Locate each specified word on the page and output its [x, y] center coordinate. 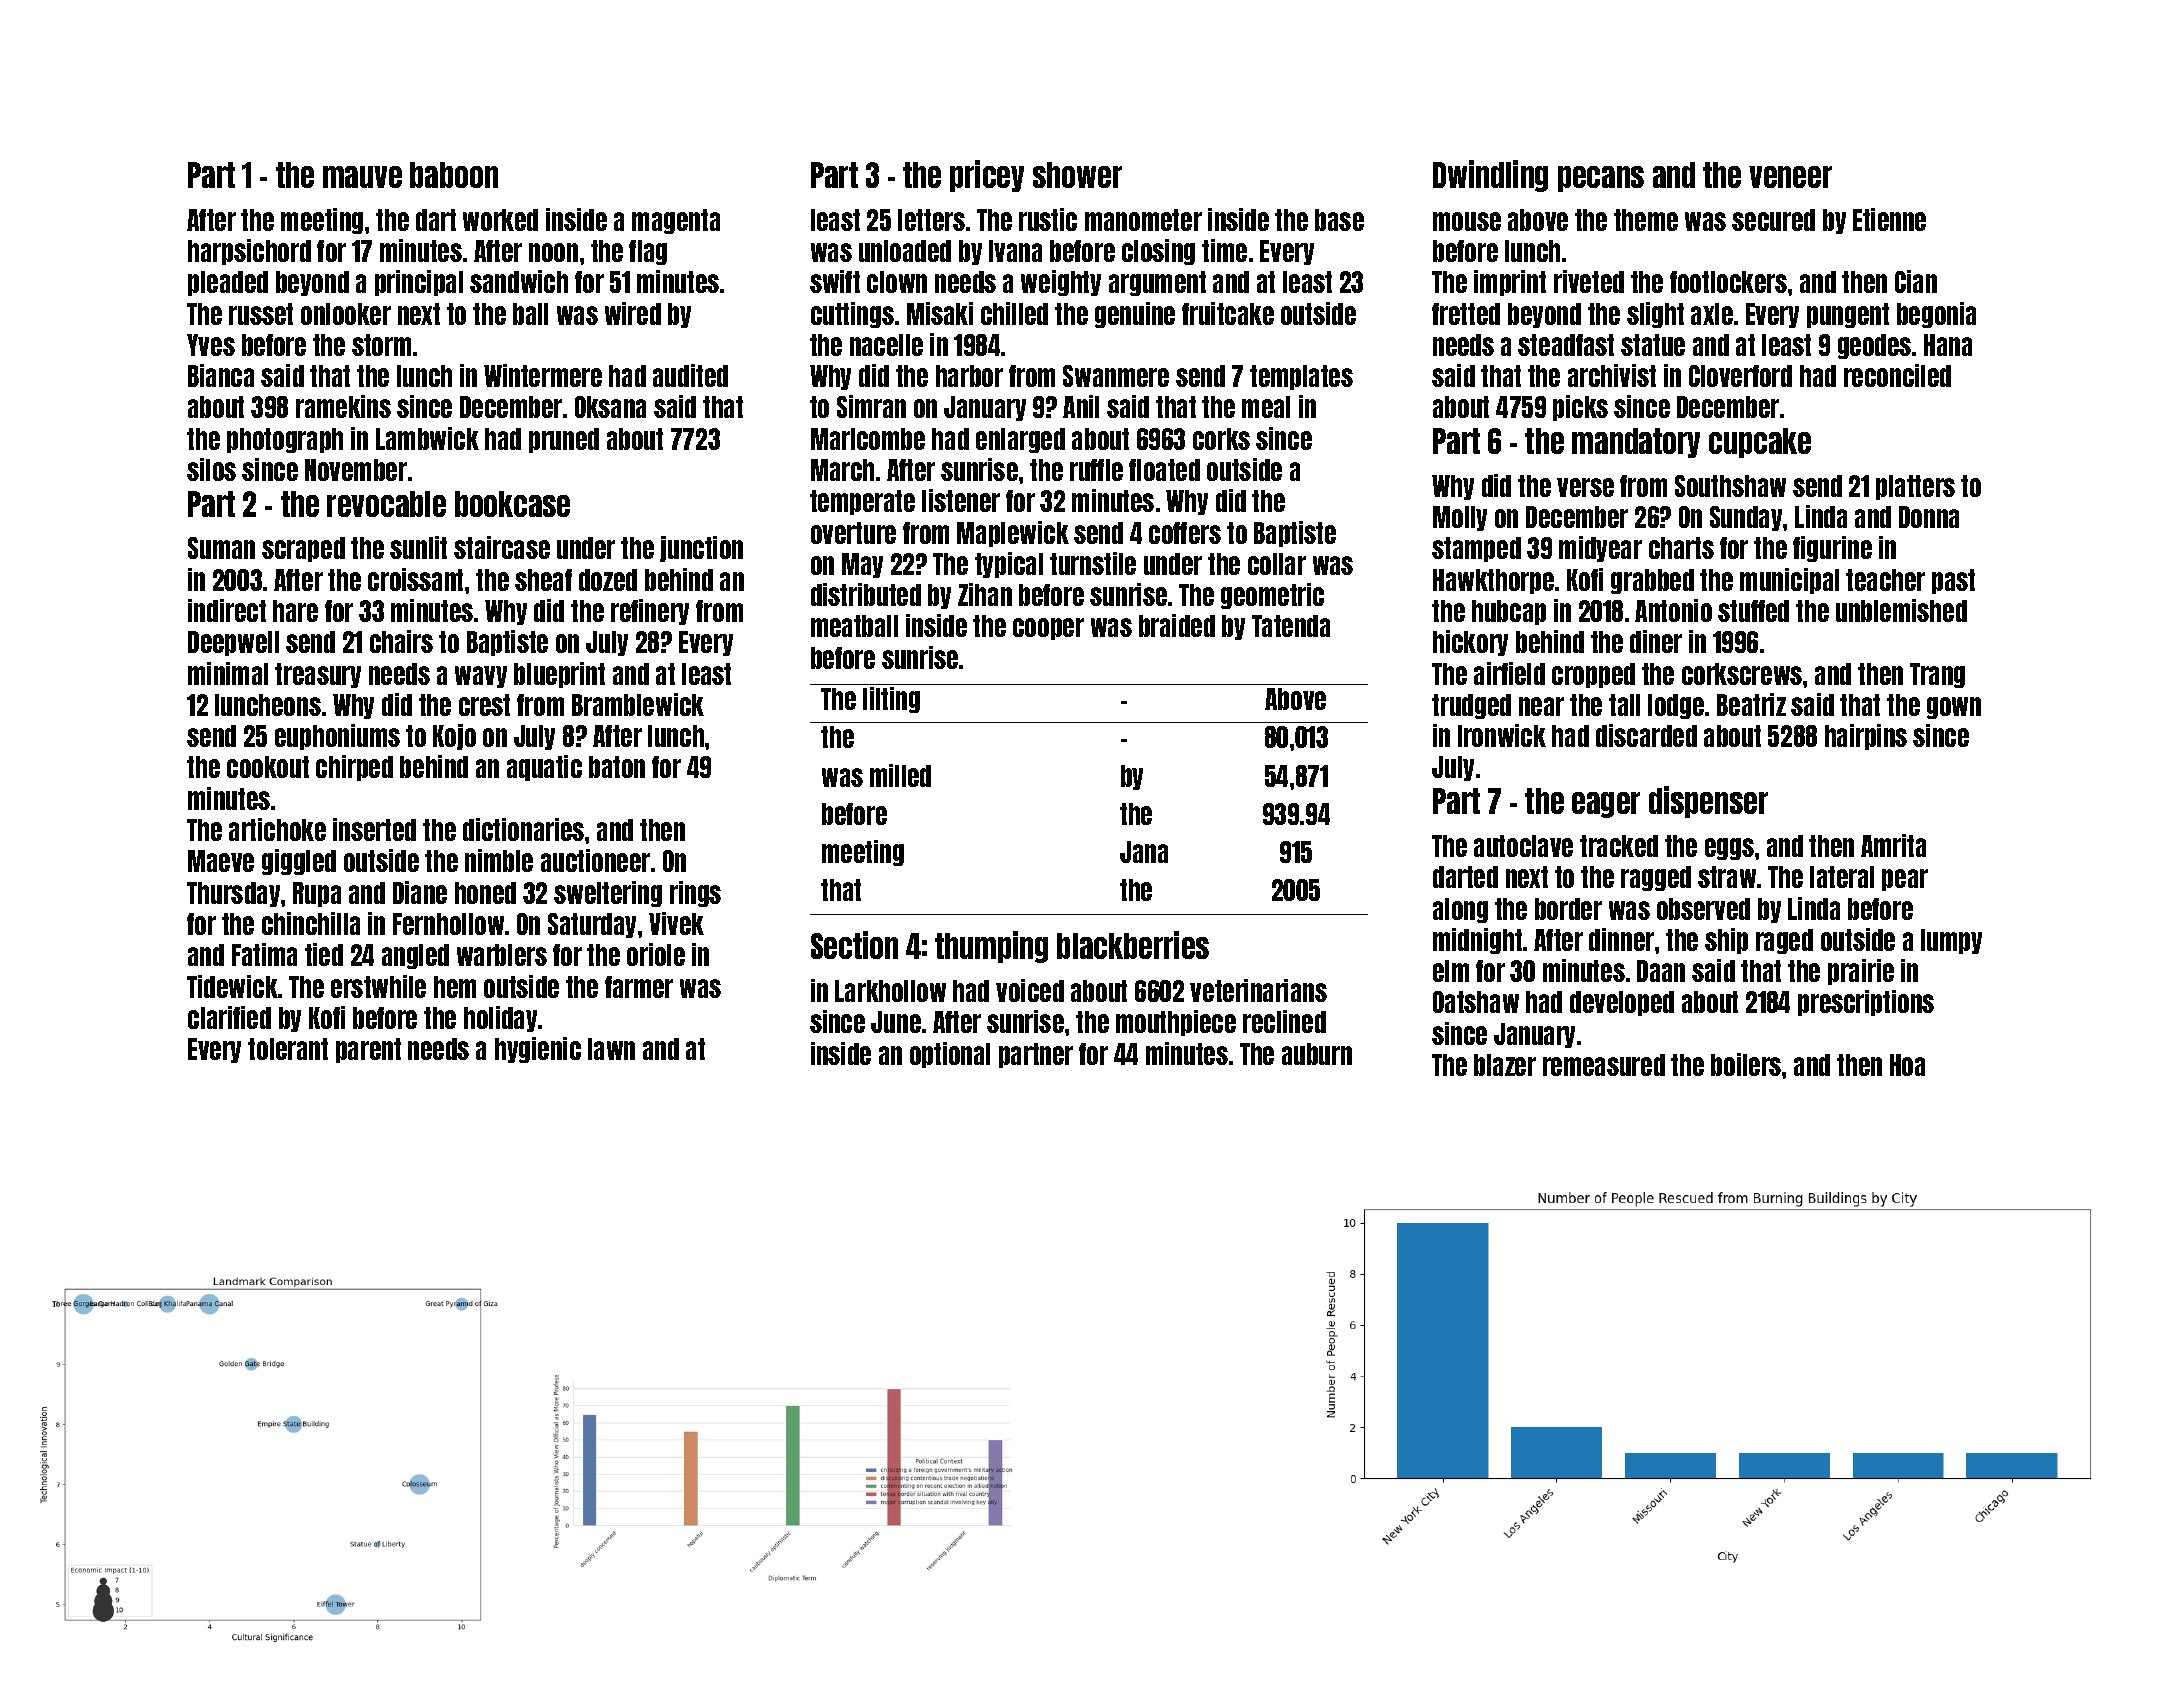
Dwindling [1490, 176]
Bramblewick [638, 704]
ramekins [343, 406]
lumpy [1951, 941]
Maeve [221, 861]
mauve [362, 177]
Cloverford [1740, 376]
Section [854, 945]
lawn [611, 1049]
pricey [987, 176]
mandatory [1636, 443]
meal [1266, 407]
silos [211, 469]
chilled [1014, 313]
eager [1606, 805]
